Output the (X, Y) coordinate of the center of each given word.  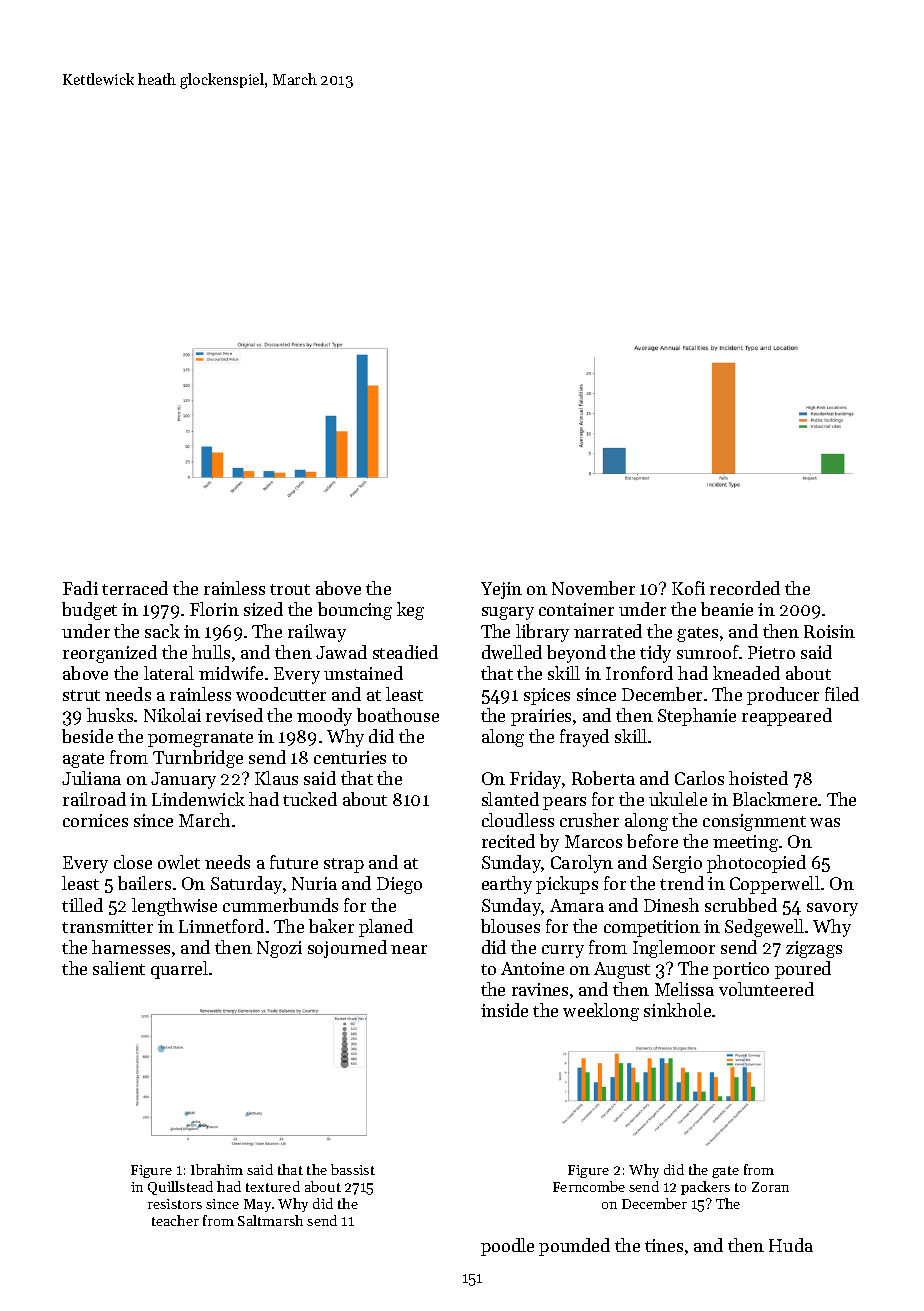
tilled (82, 905)
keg (410, 611)
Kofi (688, 588)
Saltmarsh (270, 1220)
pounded (574, 1247)
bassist (353, 1169)
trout (290, 589)
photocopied (756, 864)
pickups (567, 885)
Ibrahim (217, 1169)
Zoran (770, 1187)
